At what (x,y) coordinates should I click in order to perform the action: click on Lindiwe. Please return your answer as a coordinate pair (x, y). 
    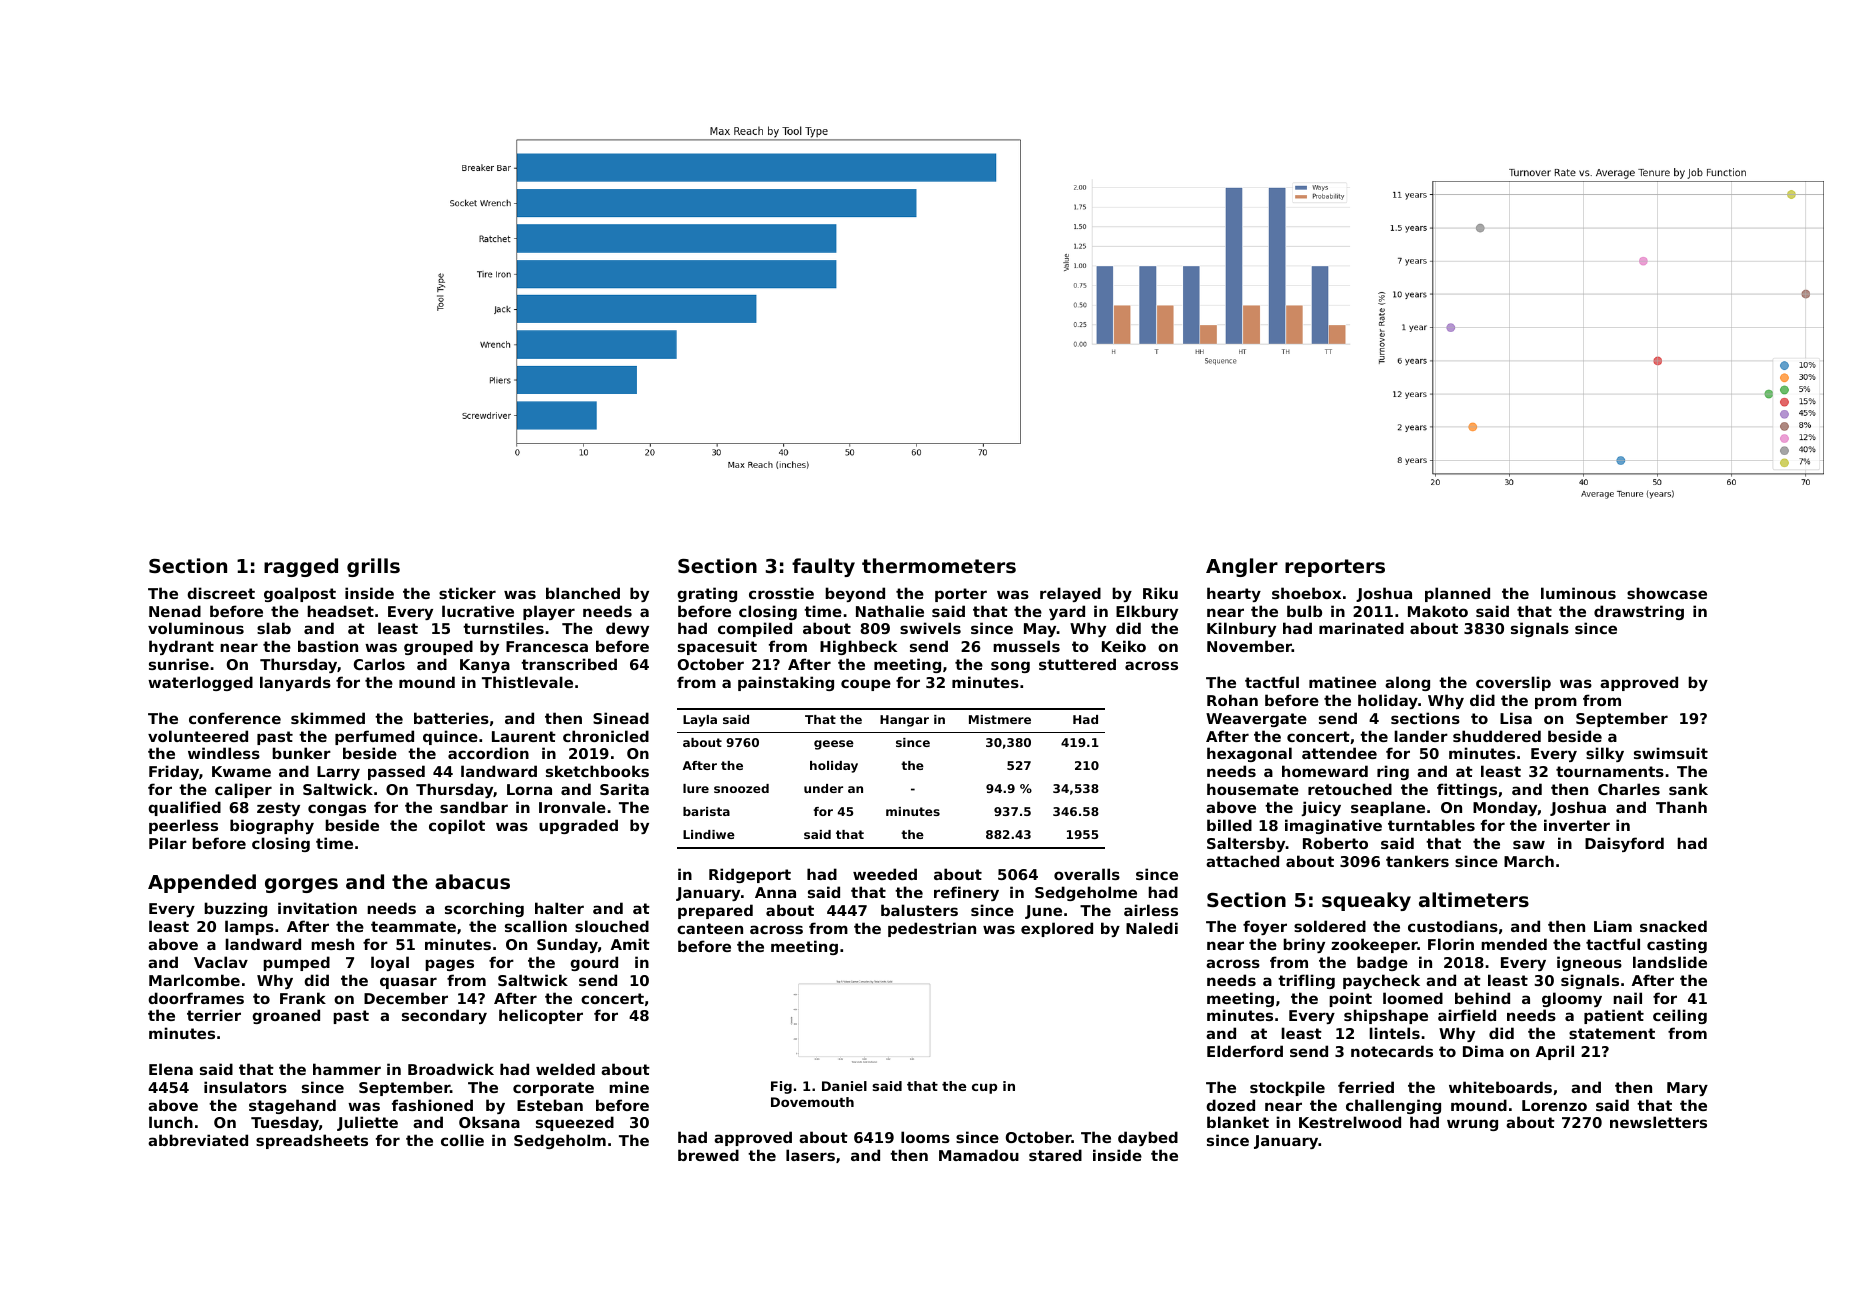
    Looking at the image, I should click on (709, 834).
